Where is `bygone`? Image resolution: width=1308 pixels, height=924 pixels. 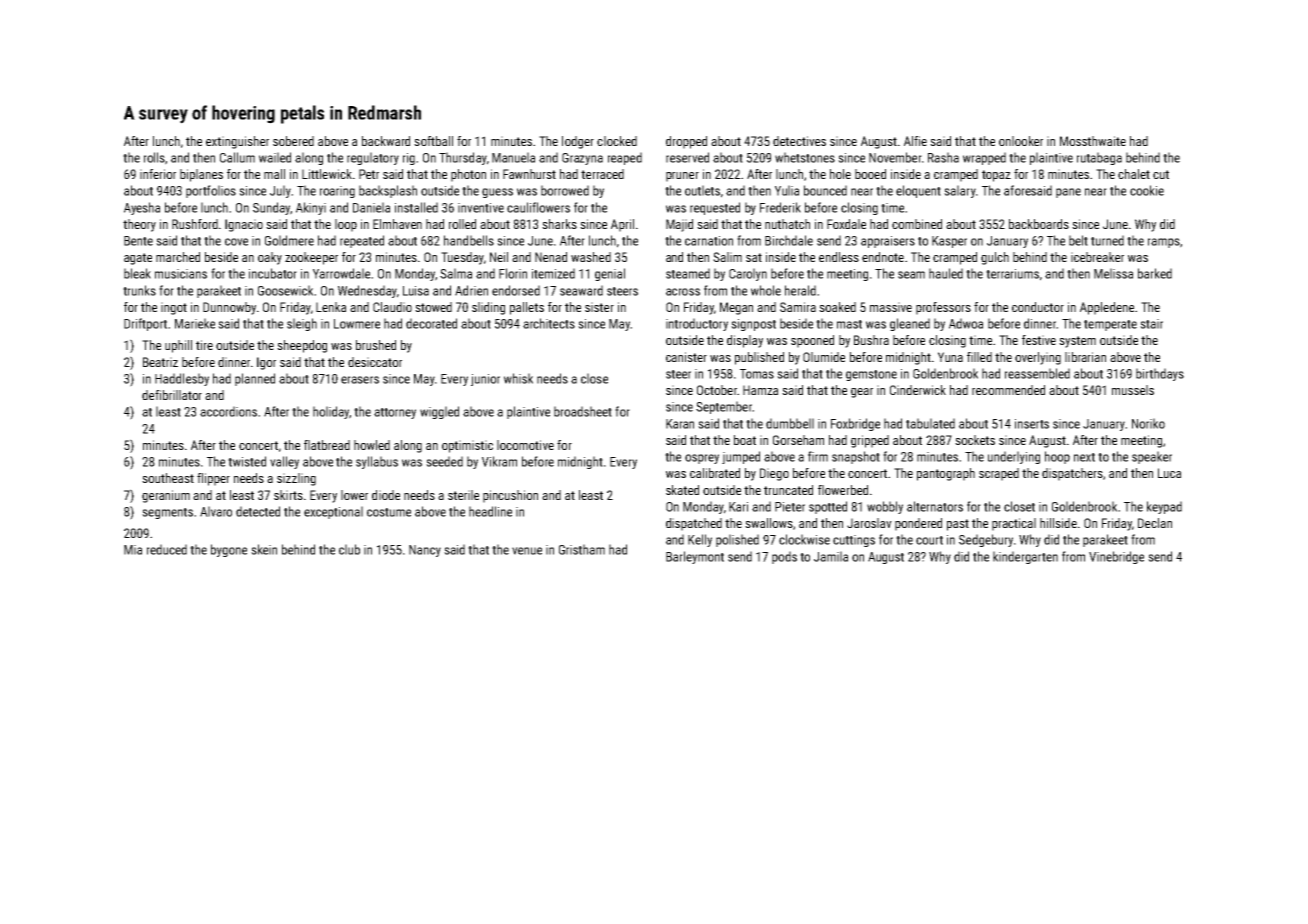 bygone is located at coordinates (229, 550).
